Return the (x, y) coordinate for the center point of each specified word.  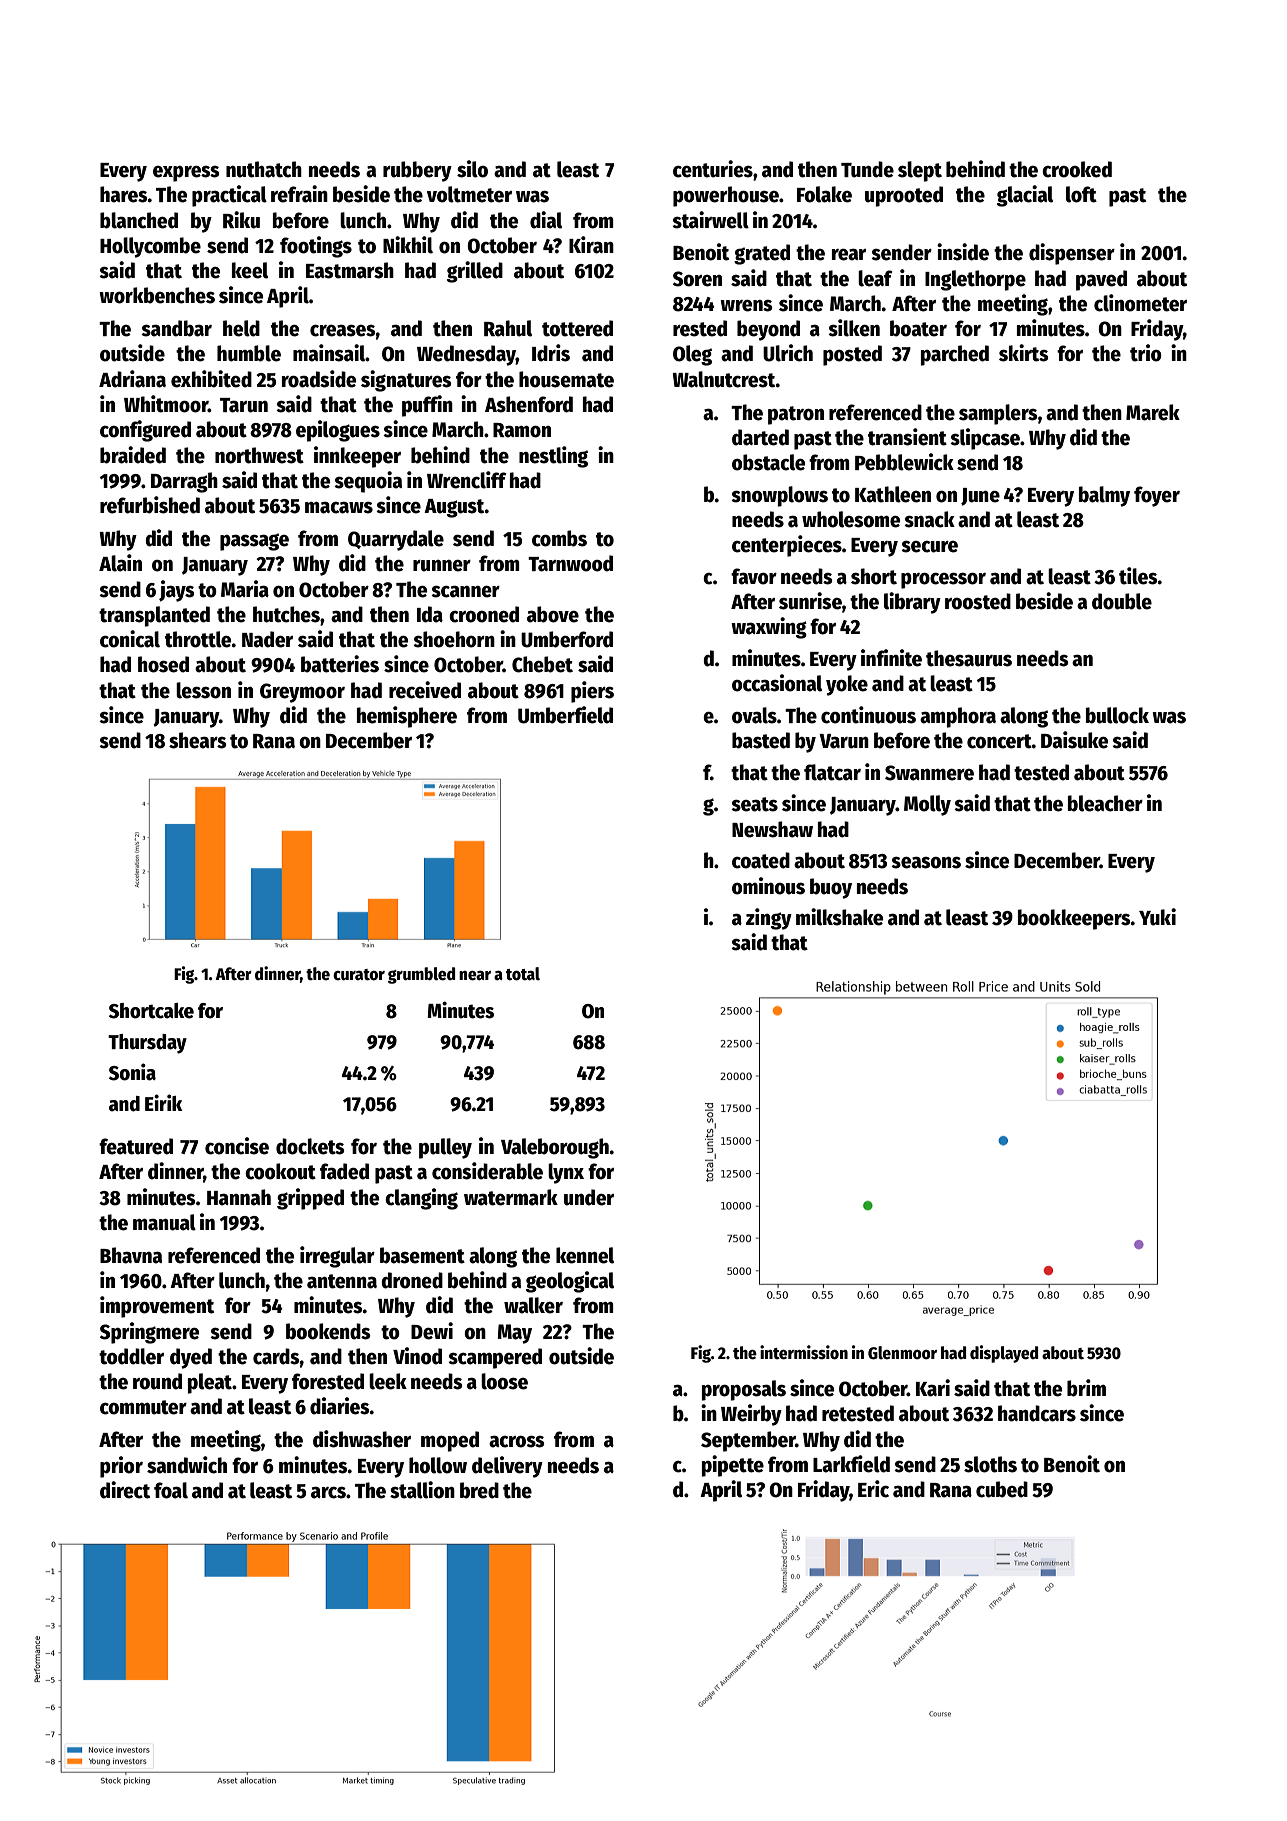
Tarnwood (570, 563)
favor (754, 576)
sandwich (187, 1465)
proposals (744, 1390)
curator (359, 975)
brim (1086, 1388)
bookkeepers (1074, 919)
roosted (978, 601)
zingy (769, 919)
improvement (157, 1307)
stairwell (710, 220)
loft (1081, 194)
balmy (1104, 496)
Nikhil (408, 245)
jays (177, 591)
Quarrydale (396, 540)
